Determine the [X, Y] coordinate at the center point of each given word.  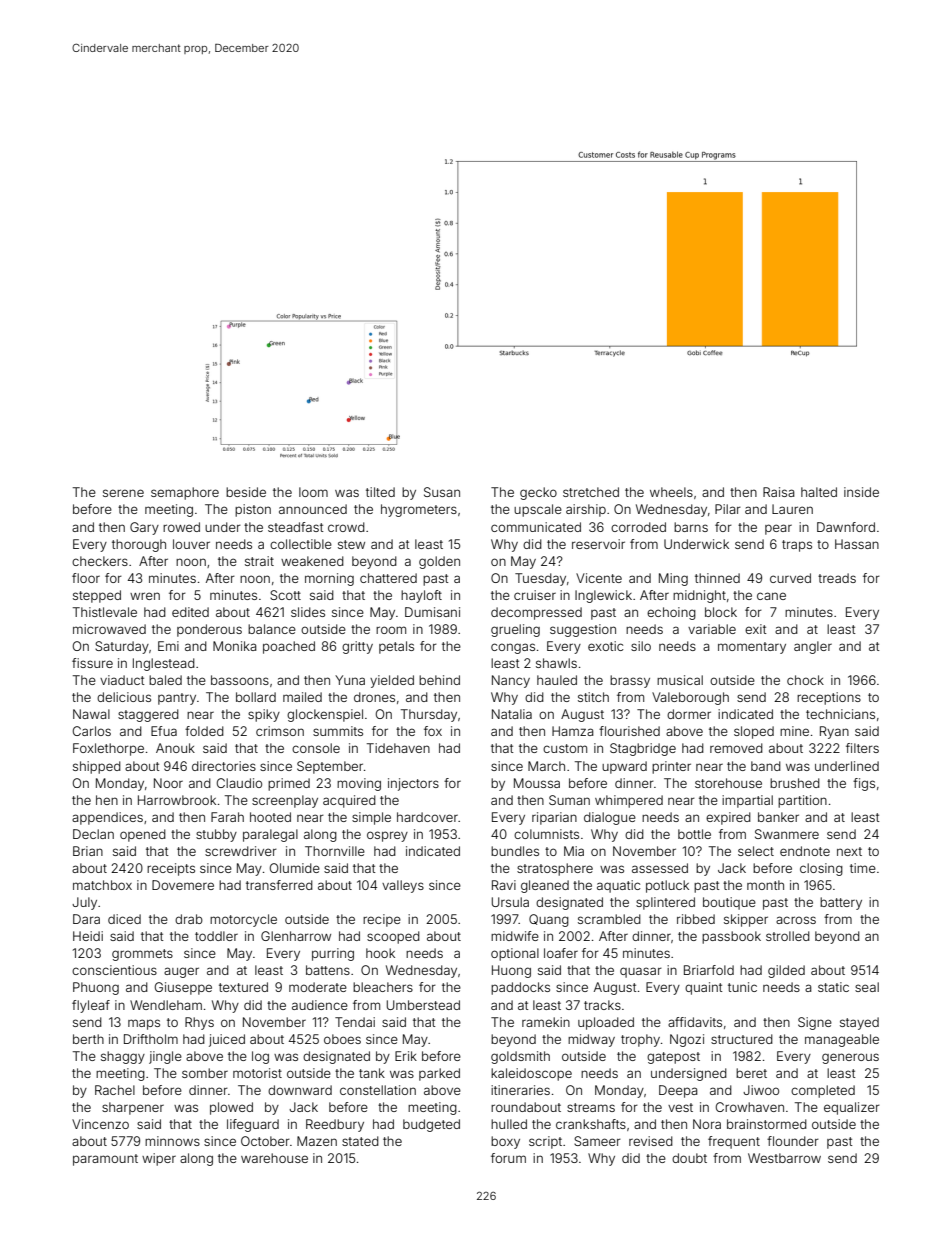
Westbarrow [784, 1158]
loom [313, 492]
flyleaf [91, 1006]
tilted [380, 492]
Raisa [779, 492]
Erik [406, 1056]
